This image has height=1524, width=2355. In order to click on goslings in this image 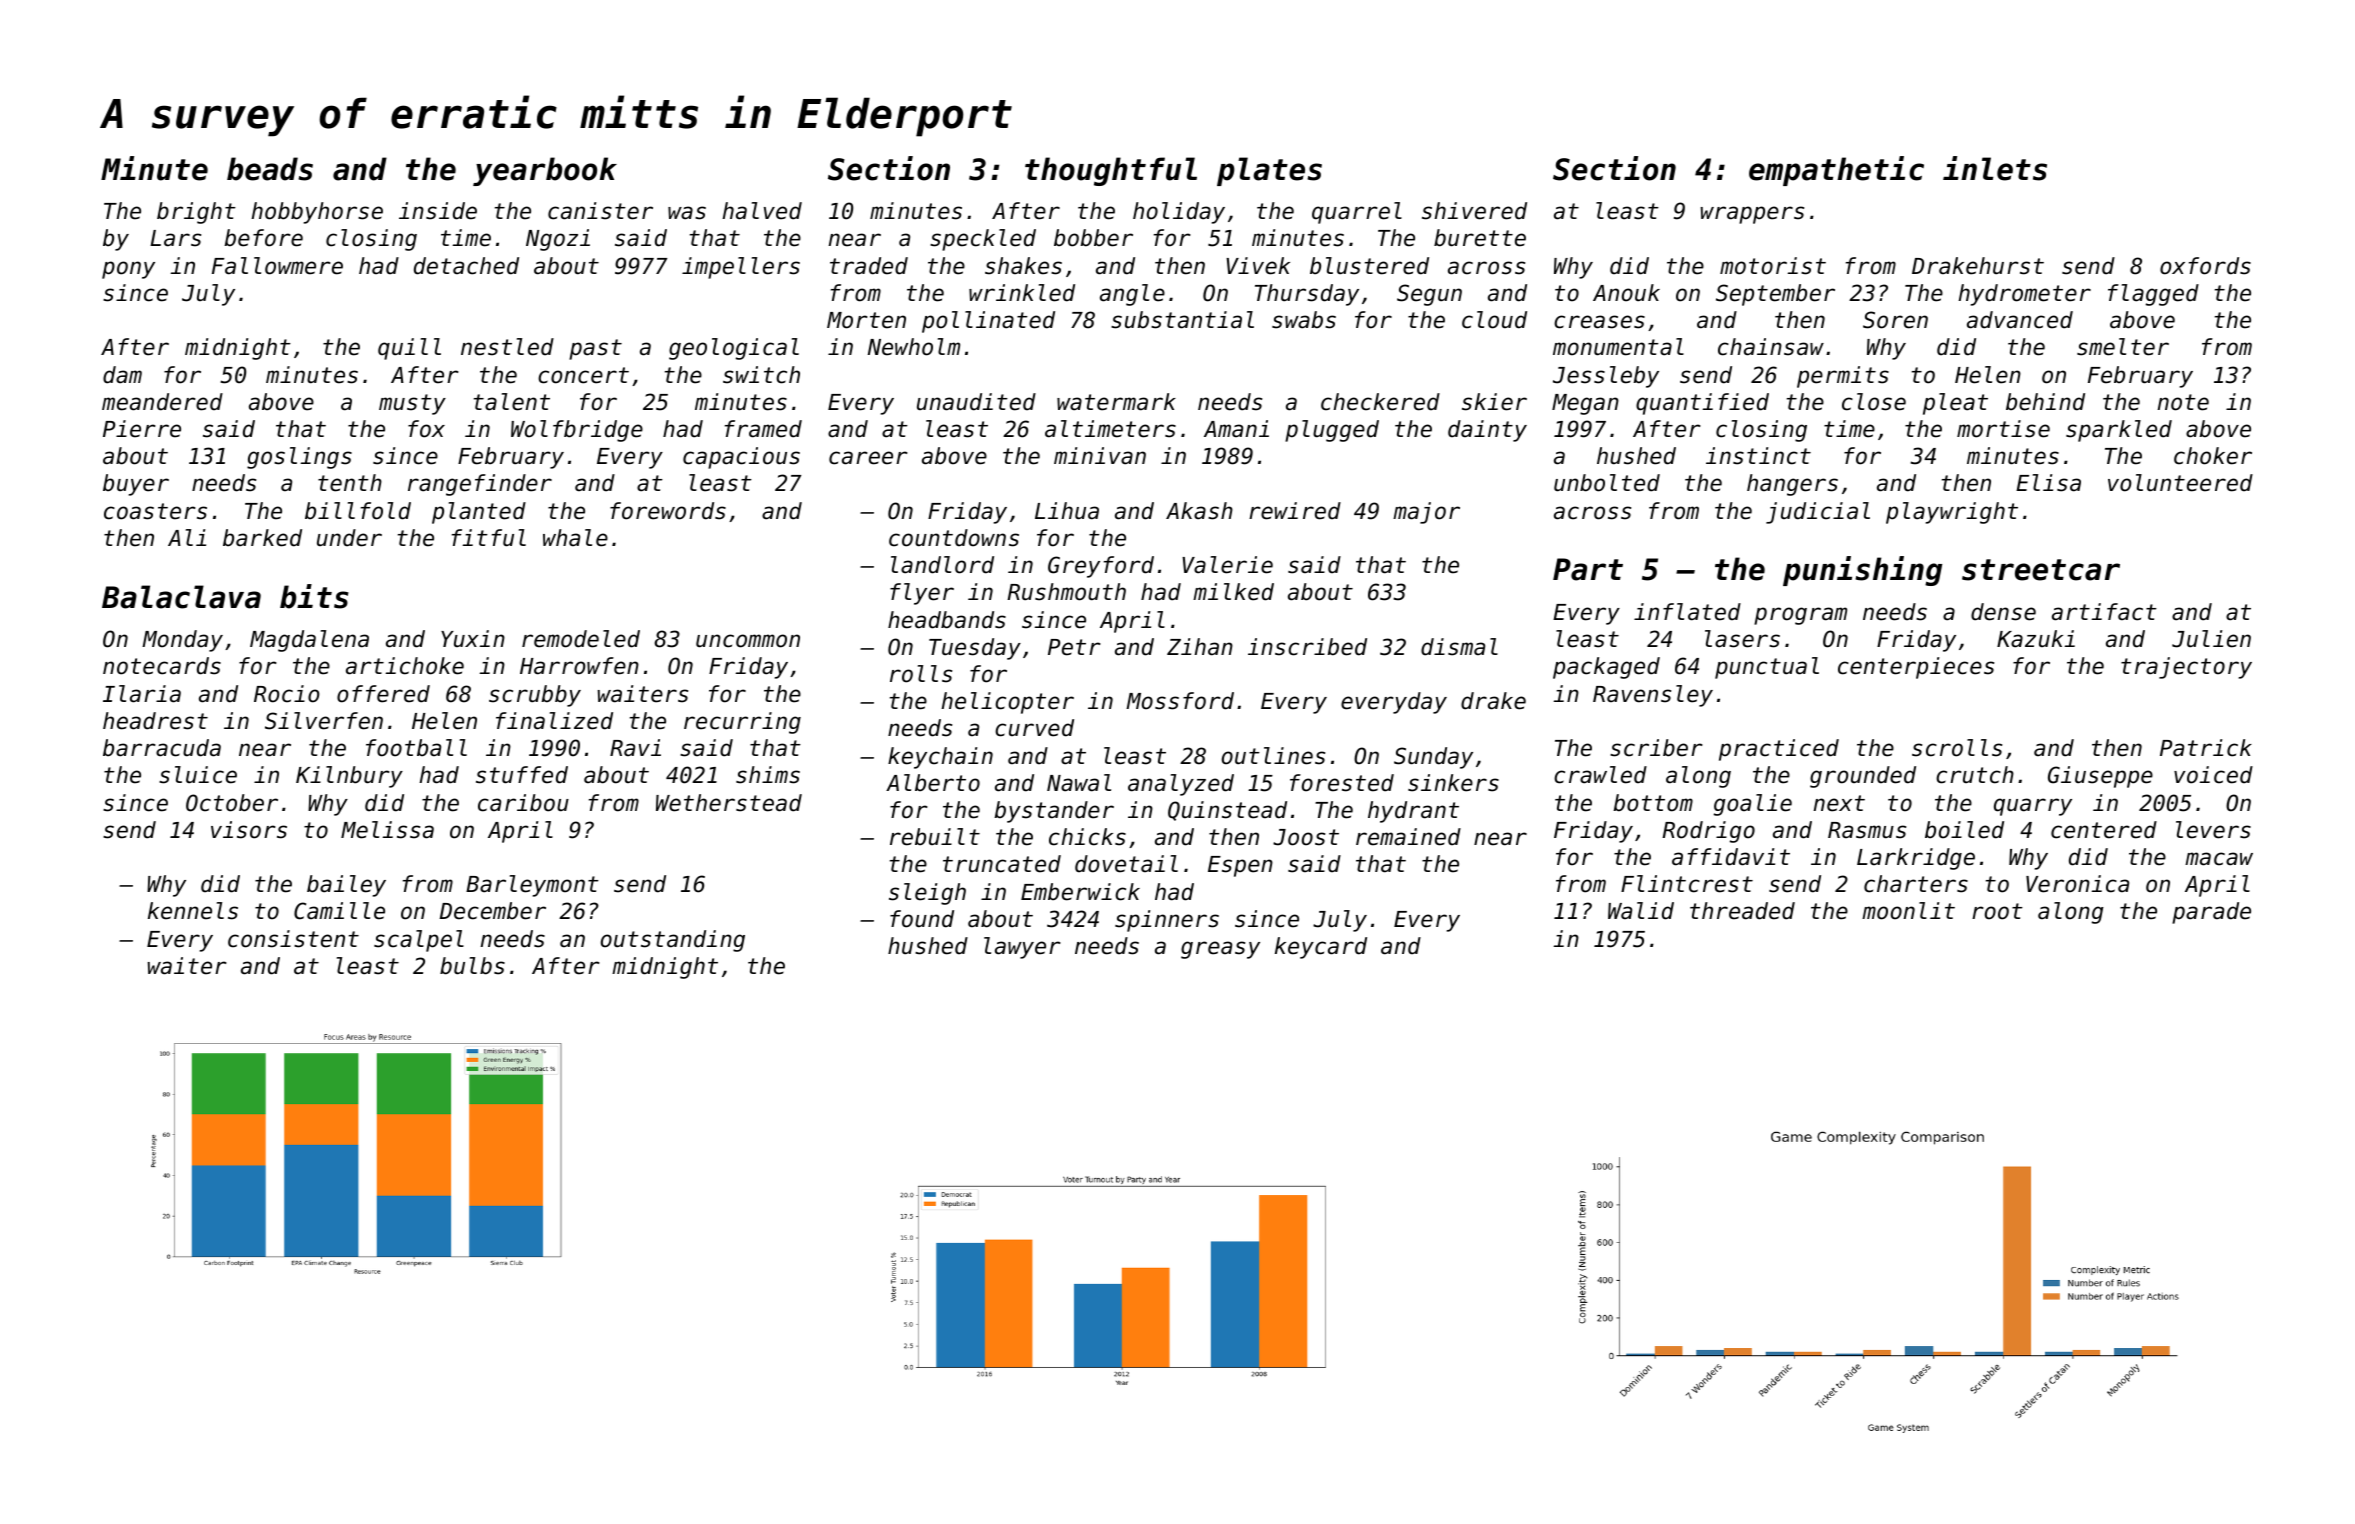, I will do `click(299, 458)`.
